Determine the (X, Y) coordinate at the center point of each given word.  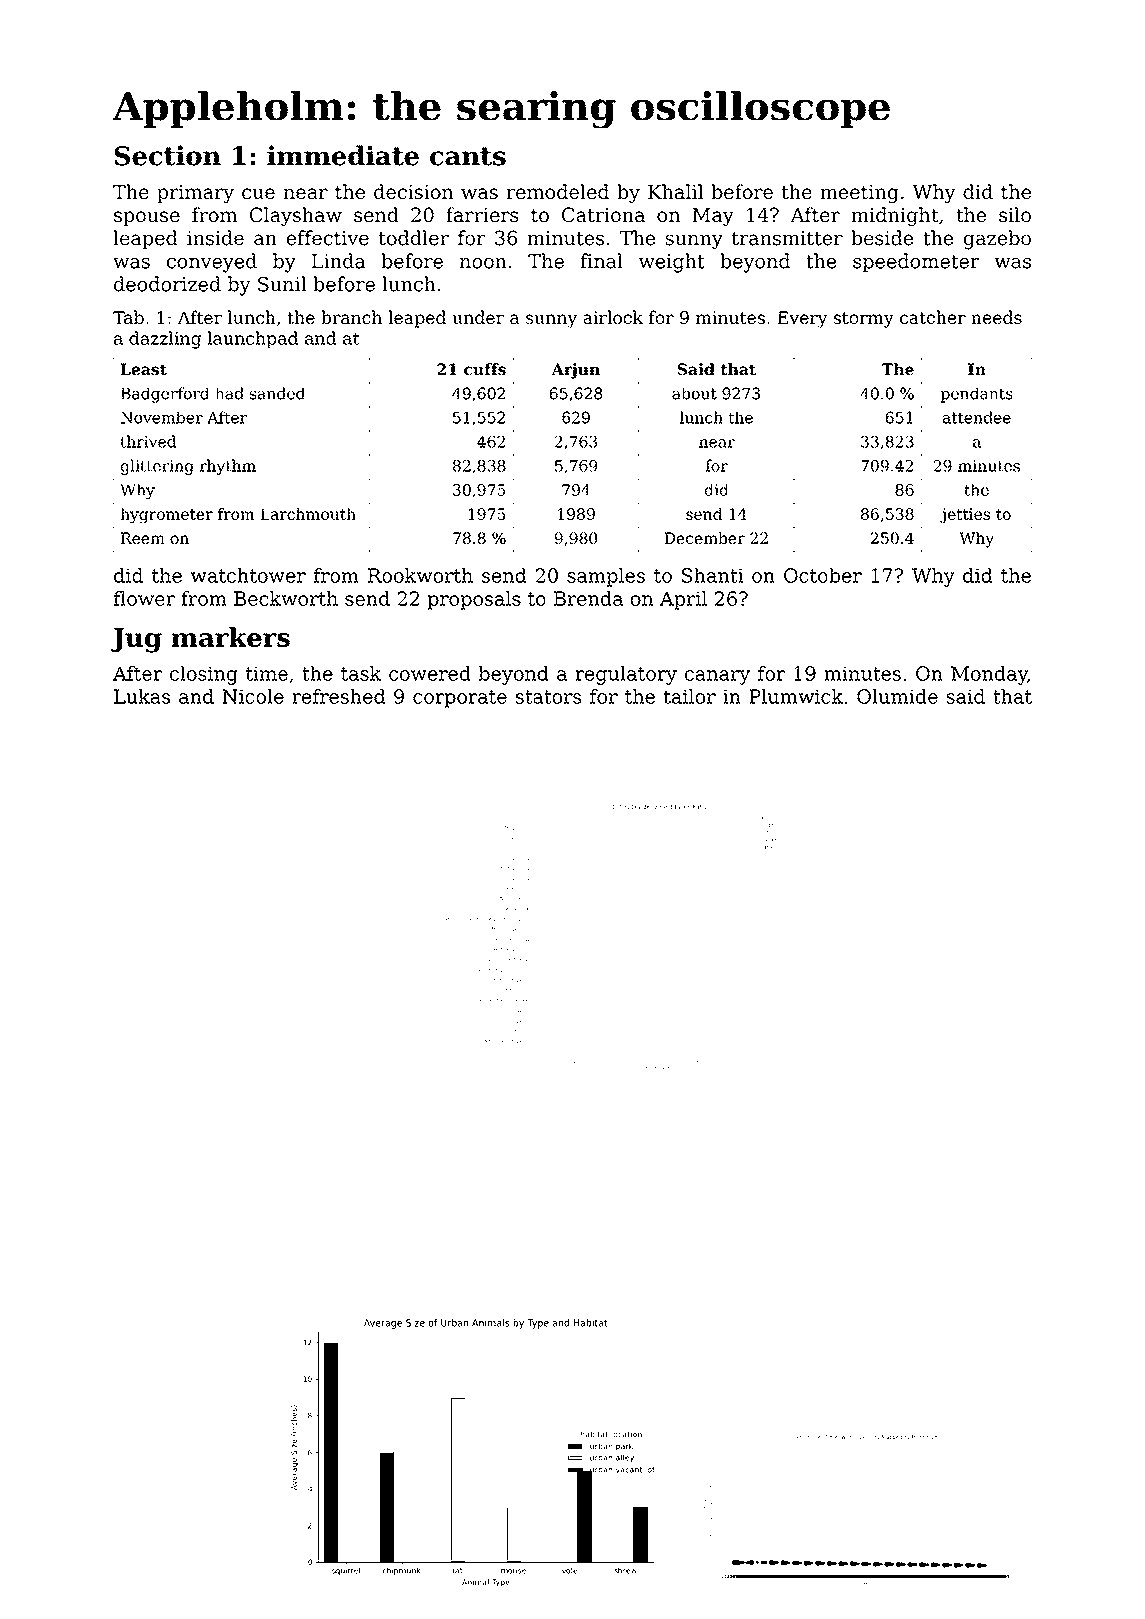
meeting (859, 194)
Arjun (575, 371)
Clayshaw (296, 216)
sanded (277, 393)
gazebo (997, 240)
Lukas (142, 696)
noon (483, 263)
